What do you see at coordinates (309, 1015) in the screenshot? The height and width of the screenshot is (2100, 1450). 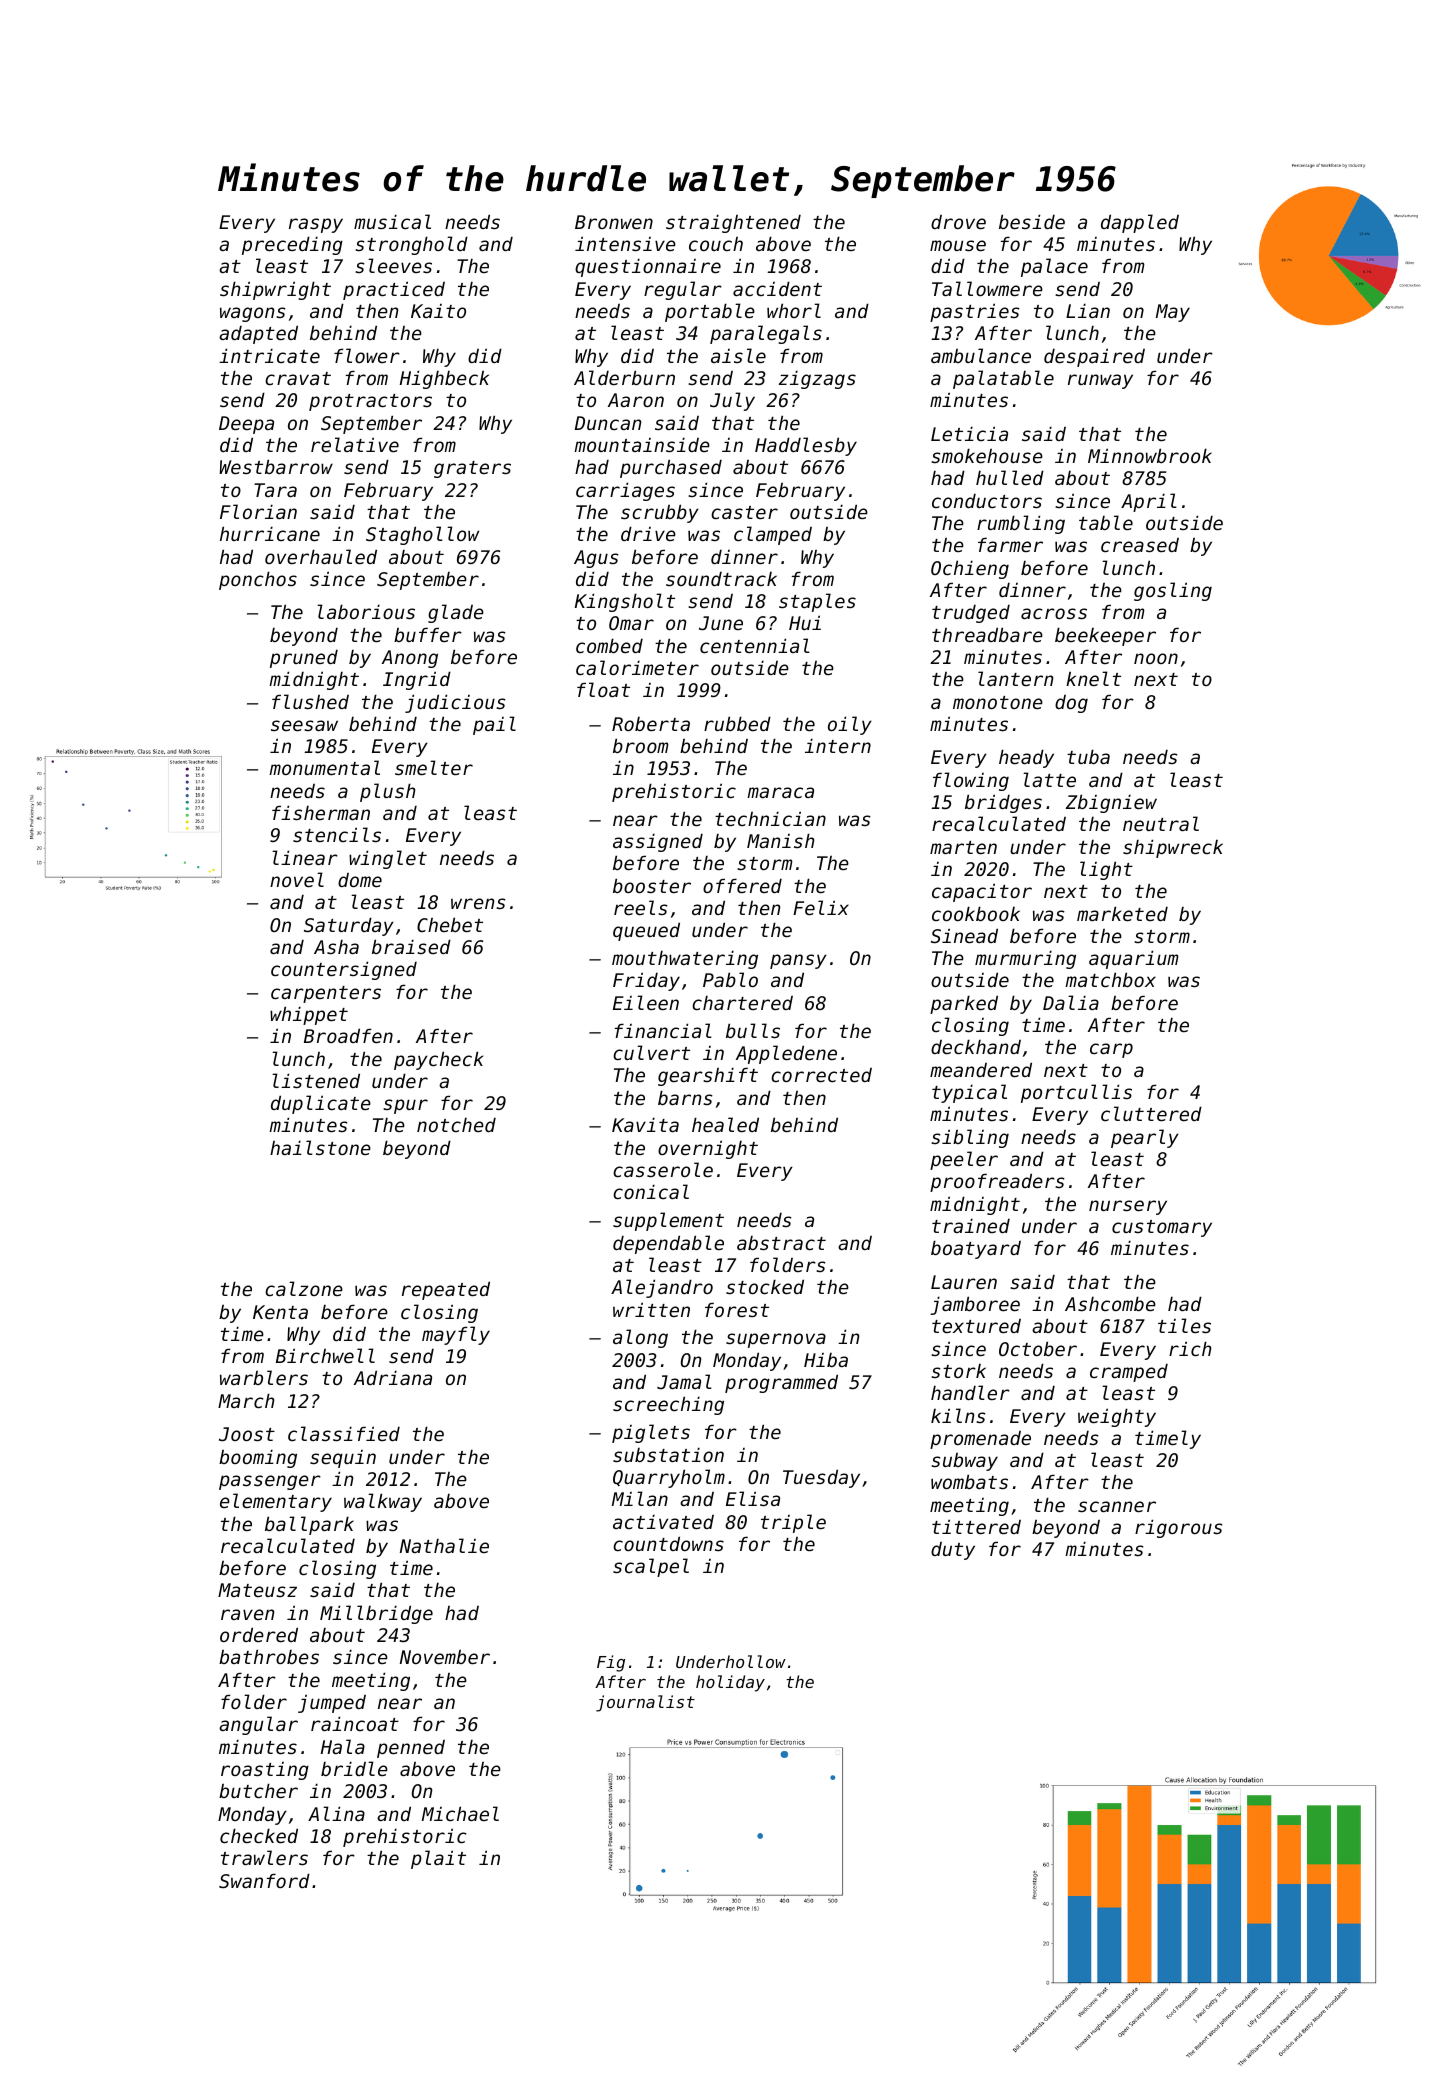 I see `whippet` at bounding box center [309, 1015].
